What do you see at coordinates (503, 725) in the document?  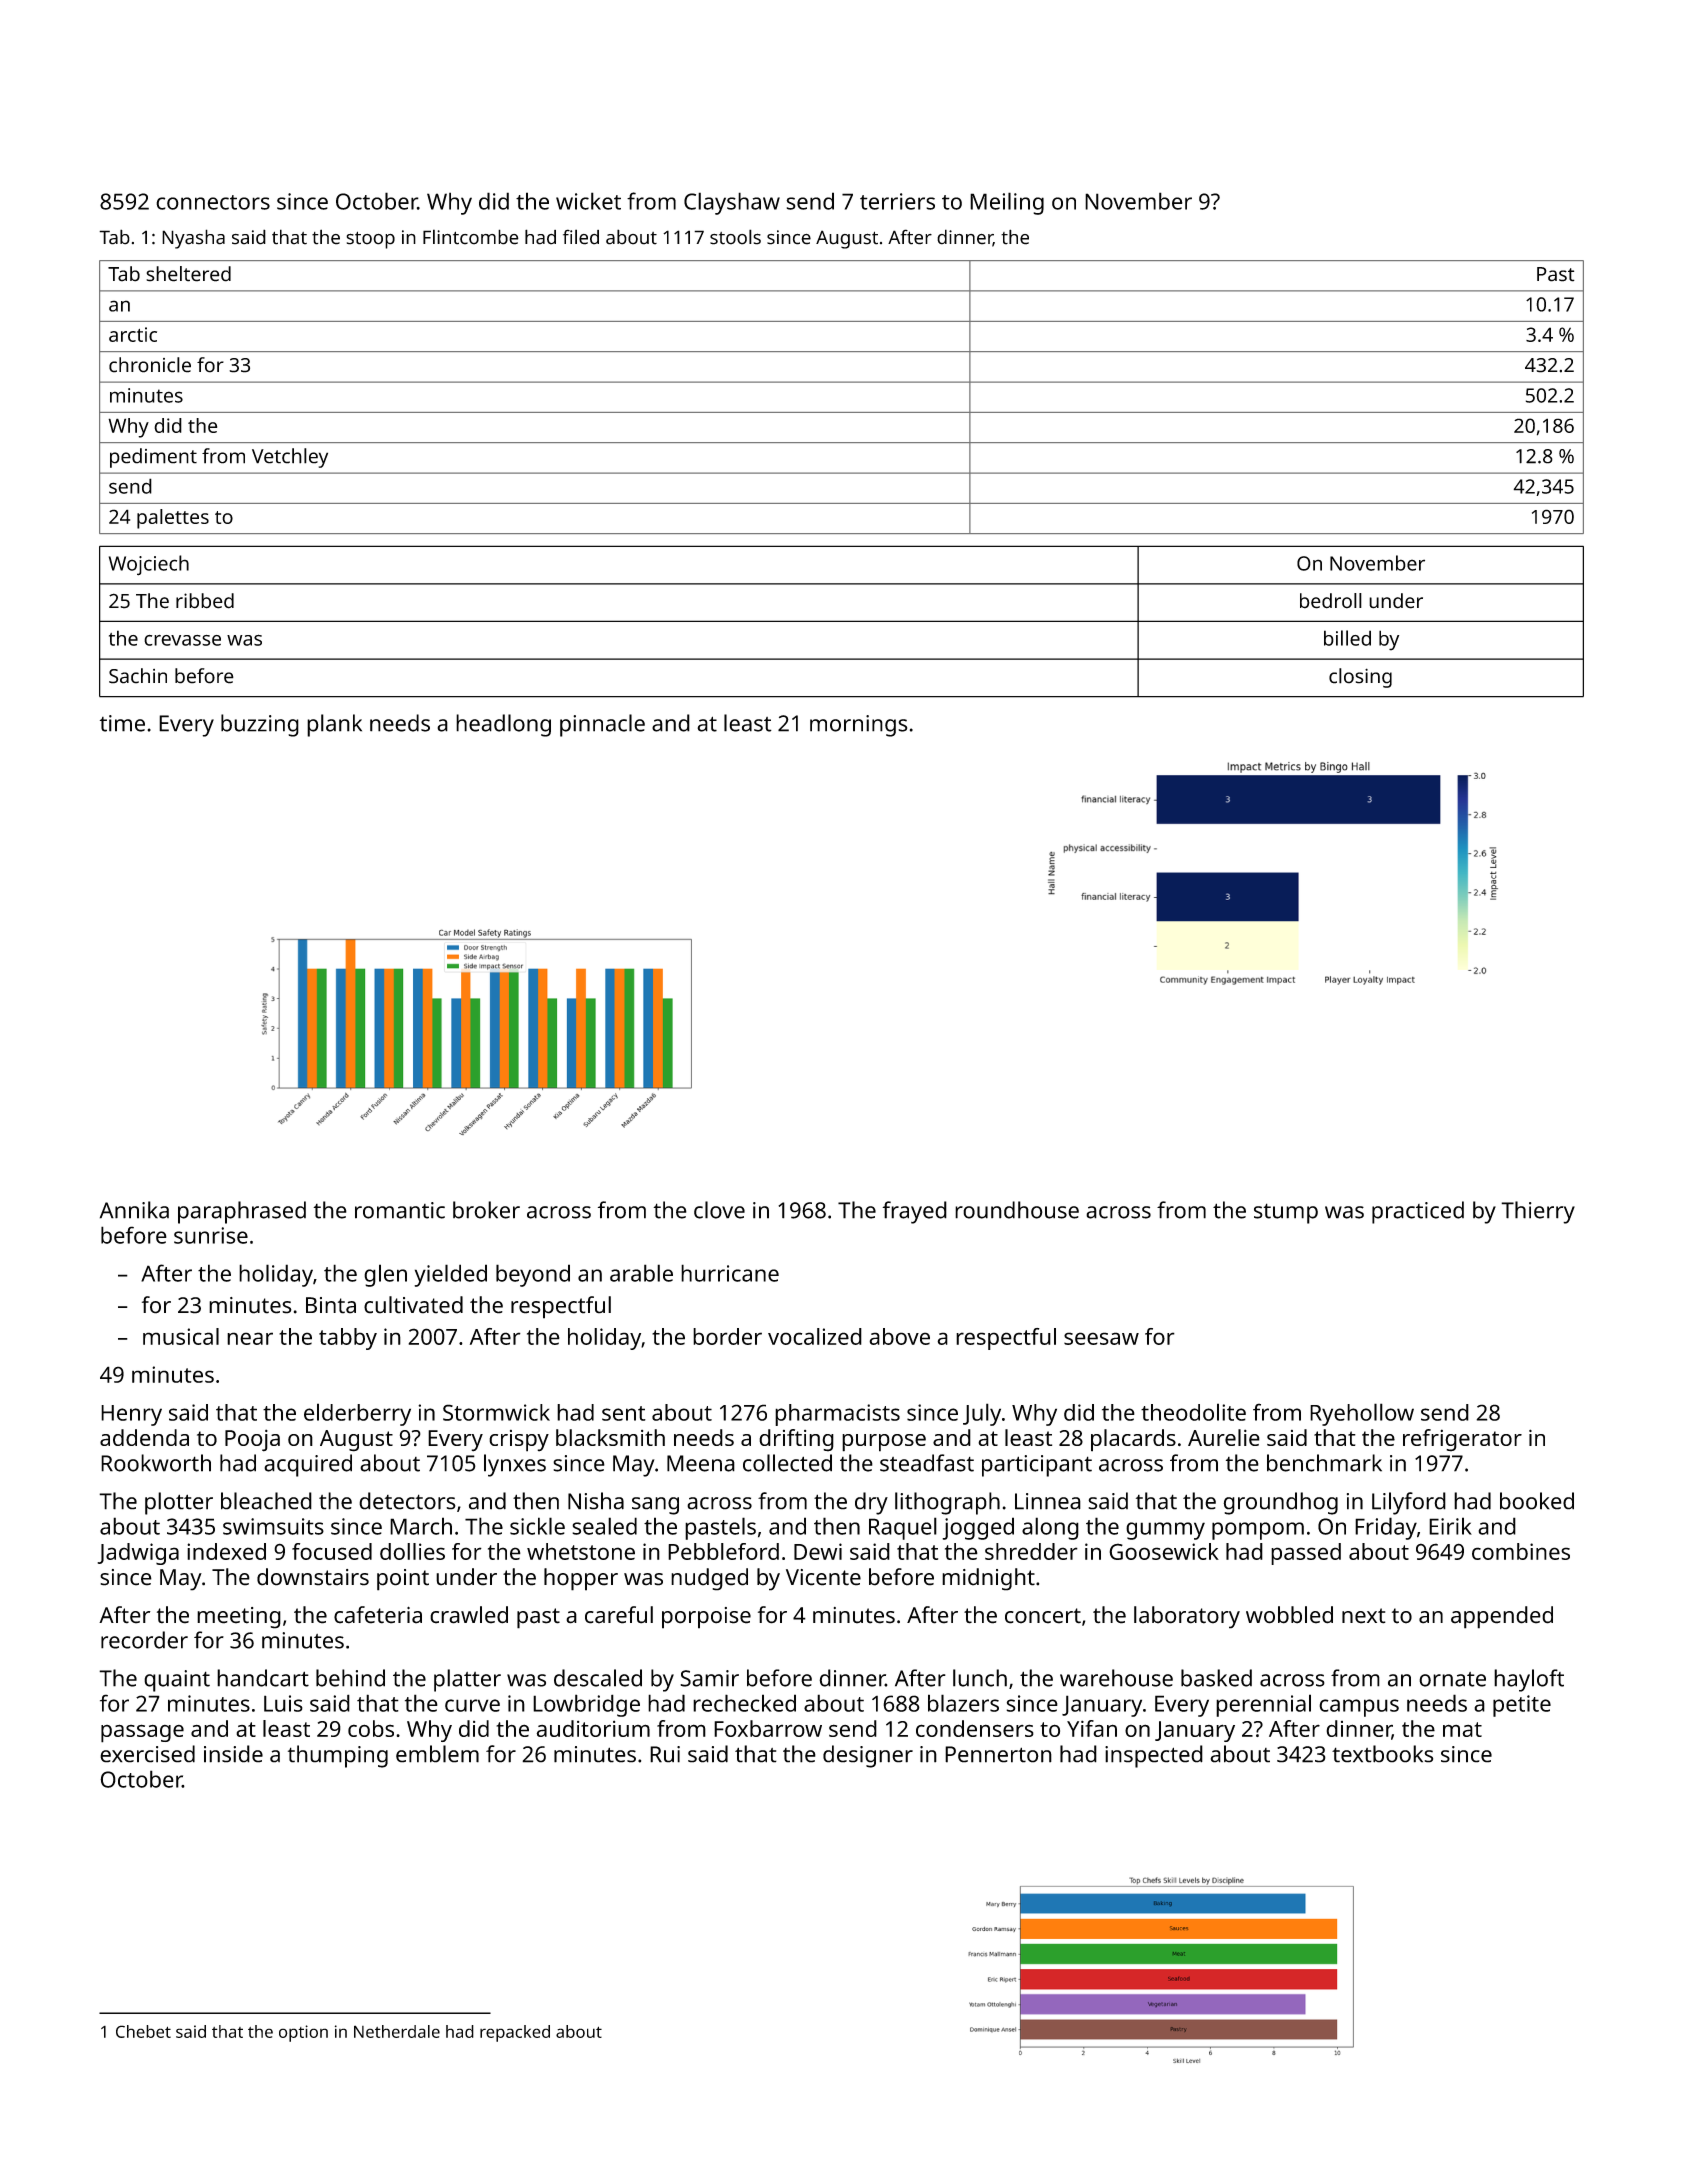 I see `headlong` at bounding box center [503, 725].
